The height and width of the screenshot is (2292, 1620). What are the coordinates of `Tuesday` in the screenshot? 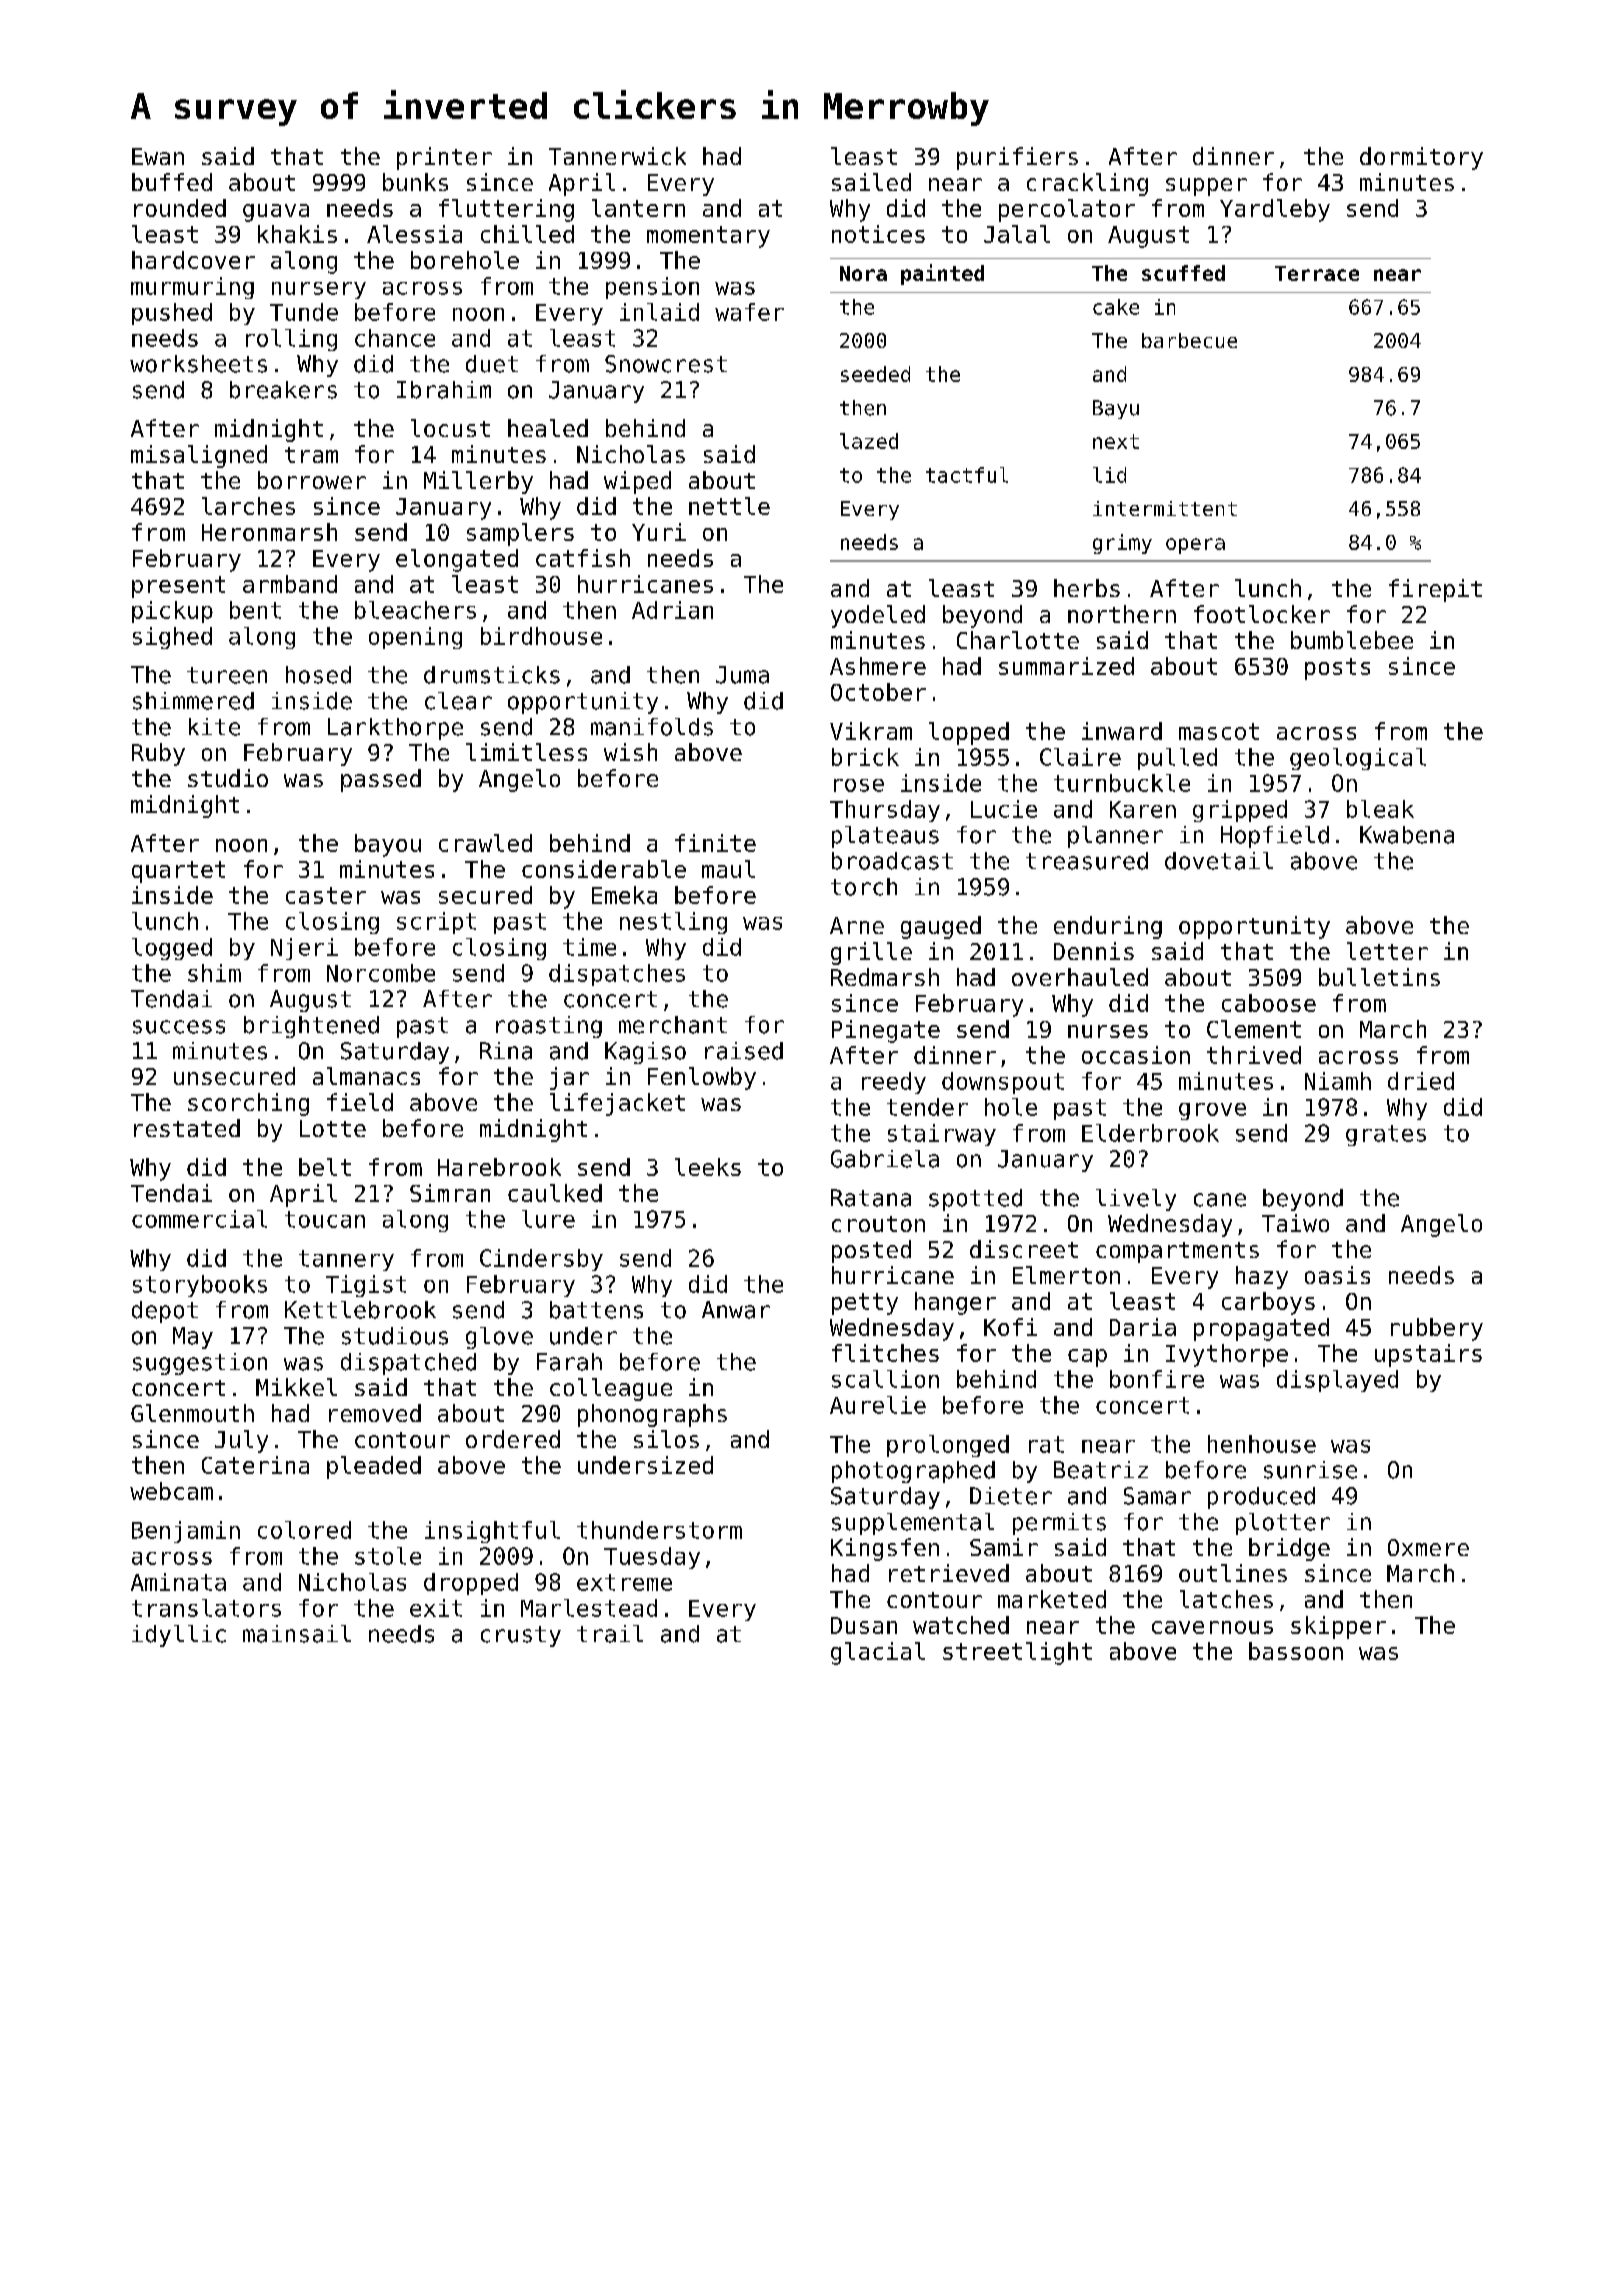 It's located at (652, 1558).
